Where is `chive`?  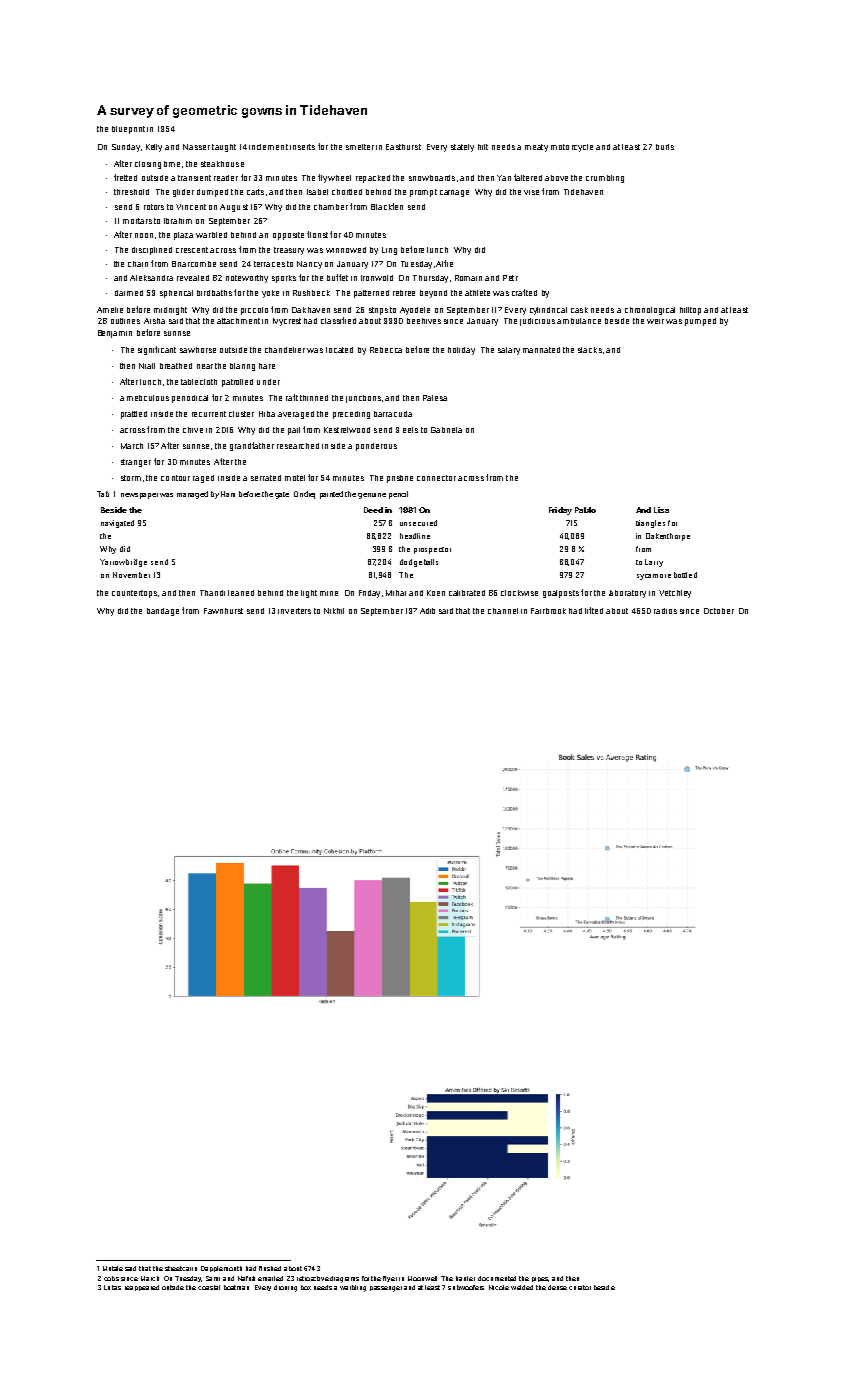 chive is located at coordinates (193, 430).
